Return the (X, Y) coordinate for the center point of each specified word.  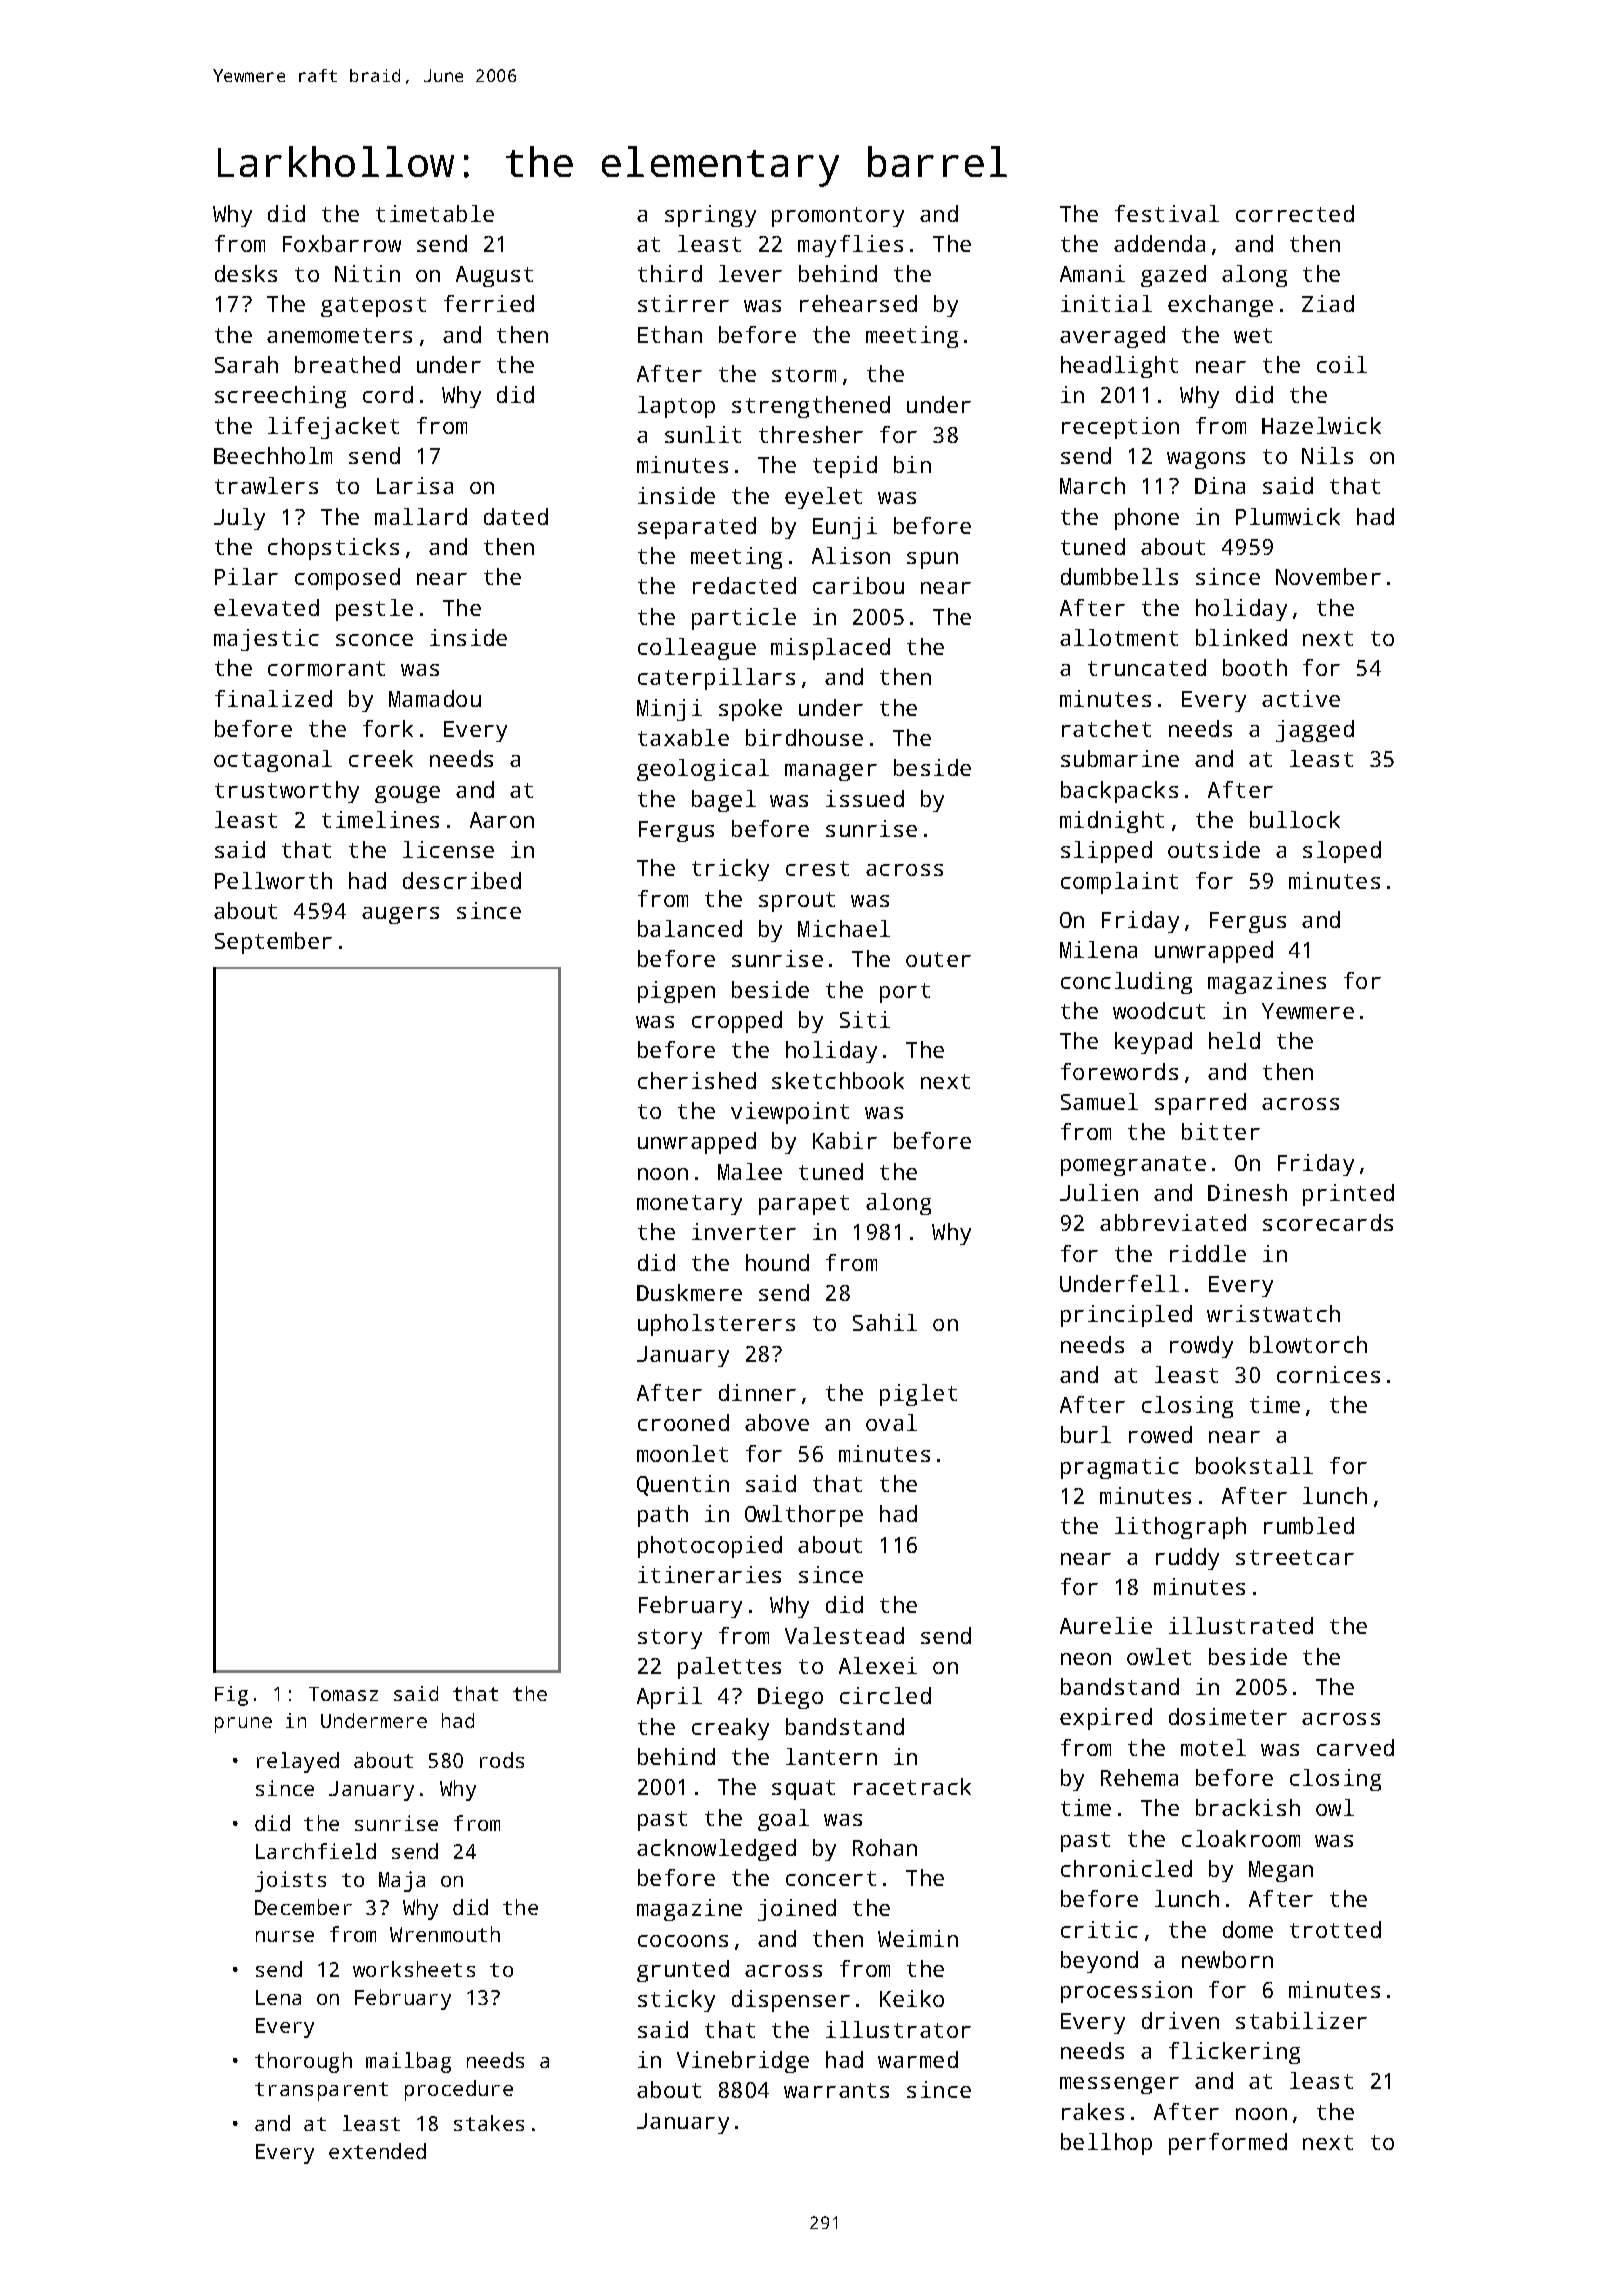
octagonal (273, 761)
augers (400, 915)
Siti (865, 1019)
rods (502, 1760)
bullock (1295, 819)
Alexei (878, 1665)
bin (912, 464)
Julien (1099, 1192)
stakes (489, 2123)
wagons (1206, 460)
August (494, 276)
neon (1086, 1659)
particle (744, 619)
